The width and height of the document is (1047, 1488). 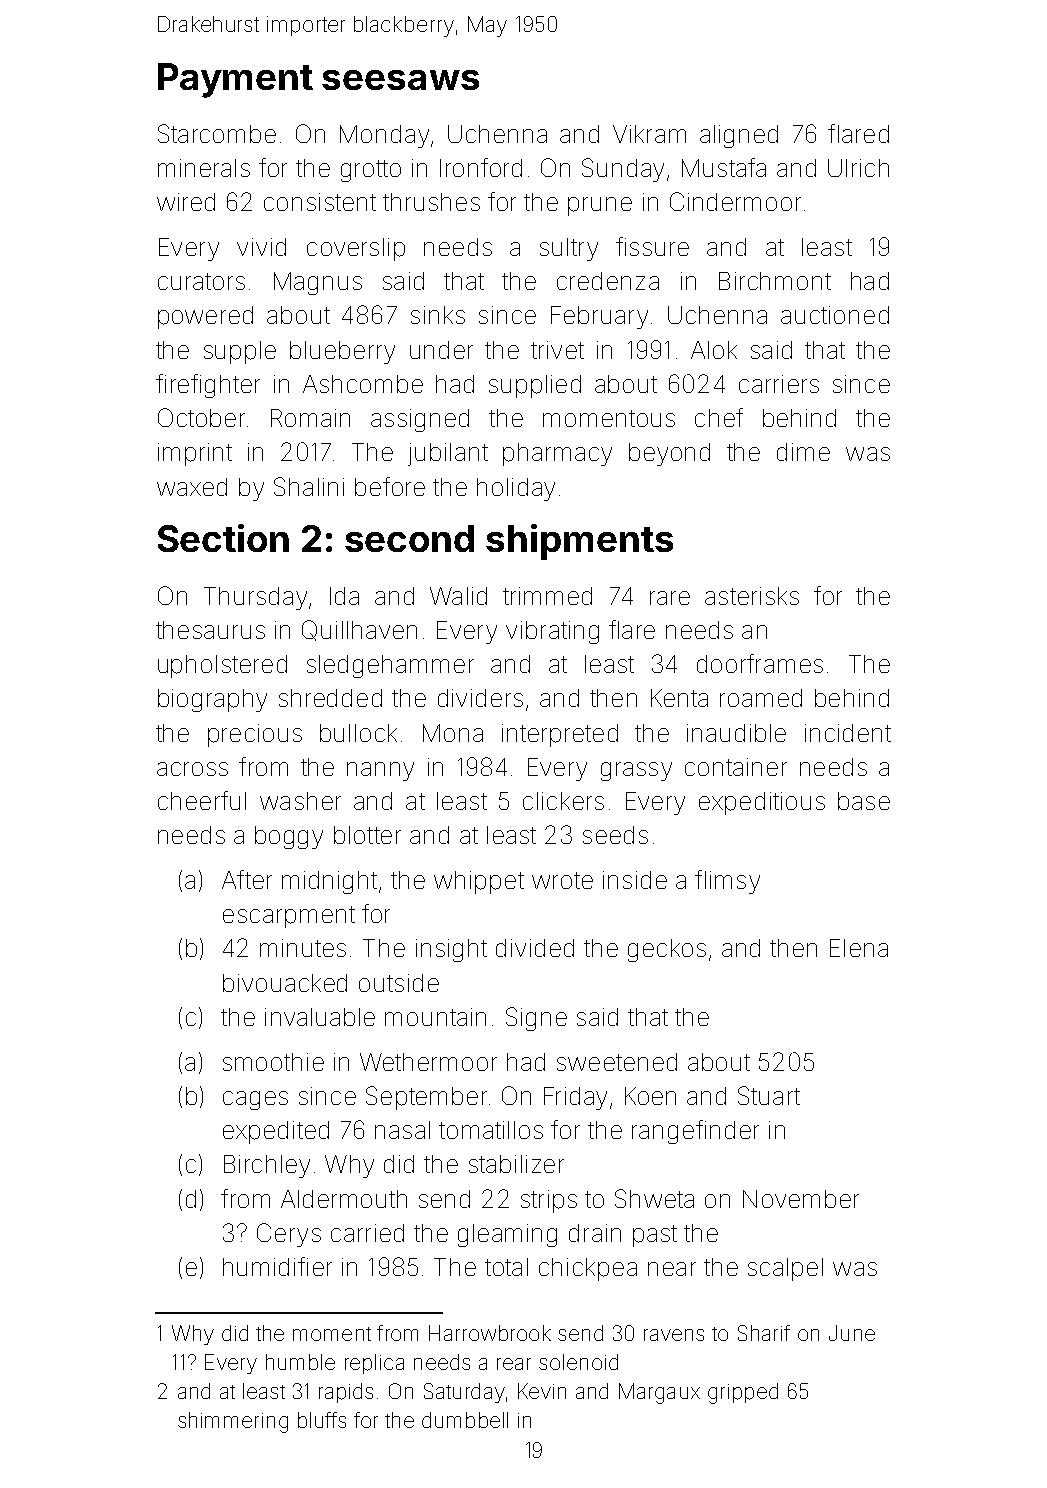 What do you see at coordinates (739, 136) in the document?
I see `aligned` at bounding box center [739, 136].
